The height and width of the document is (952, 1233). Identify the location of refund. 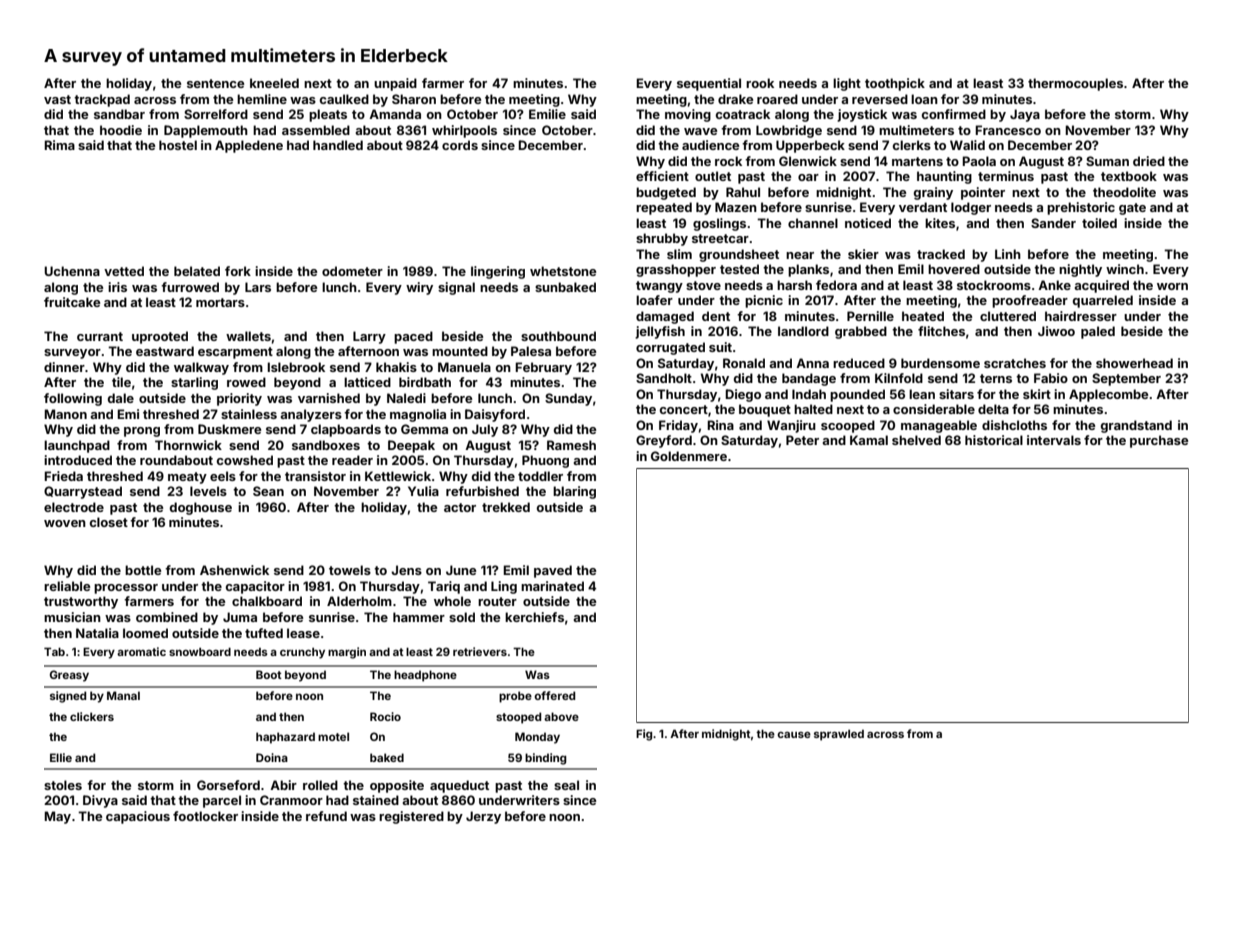
(326, 816).
